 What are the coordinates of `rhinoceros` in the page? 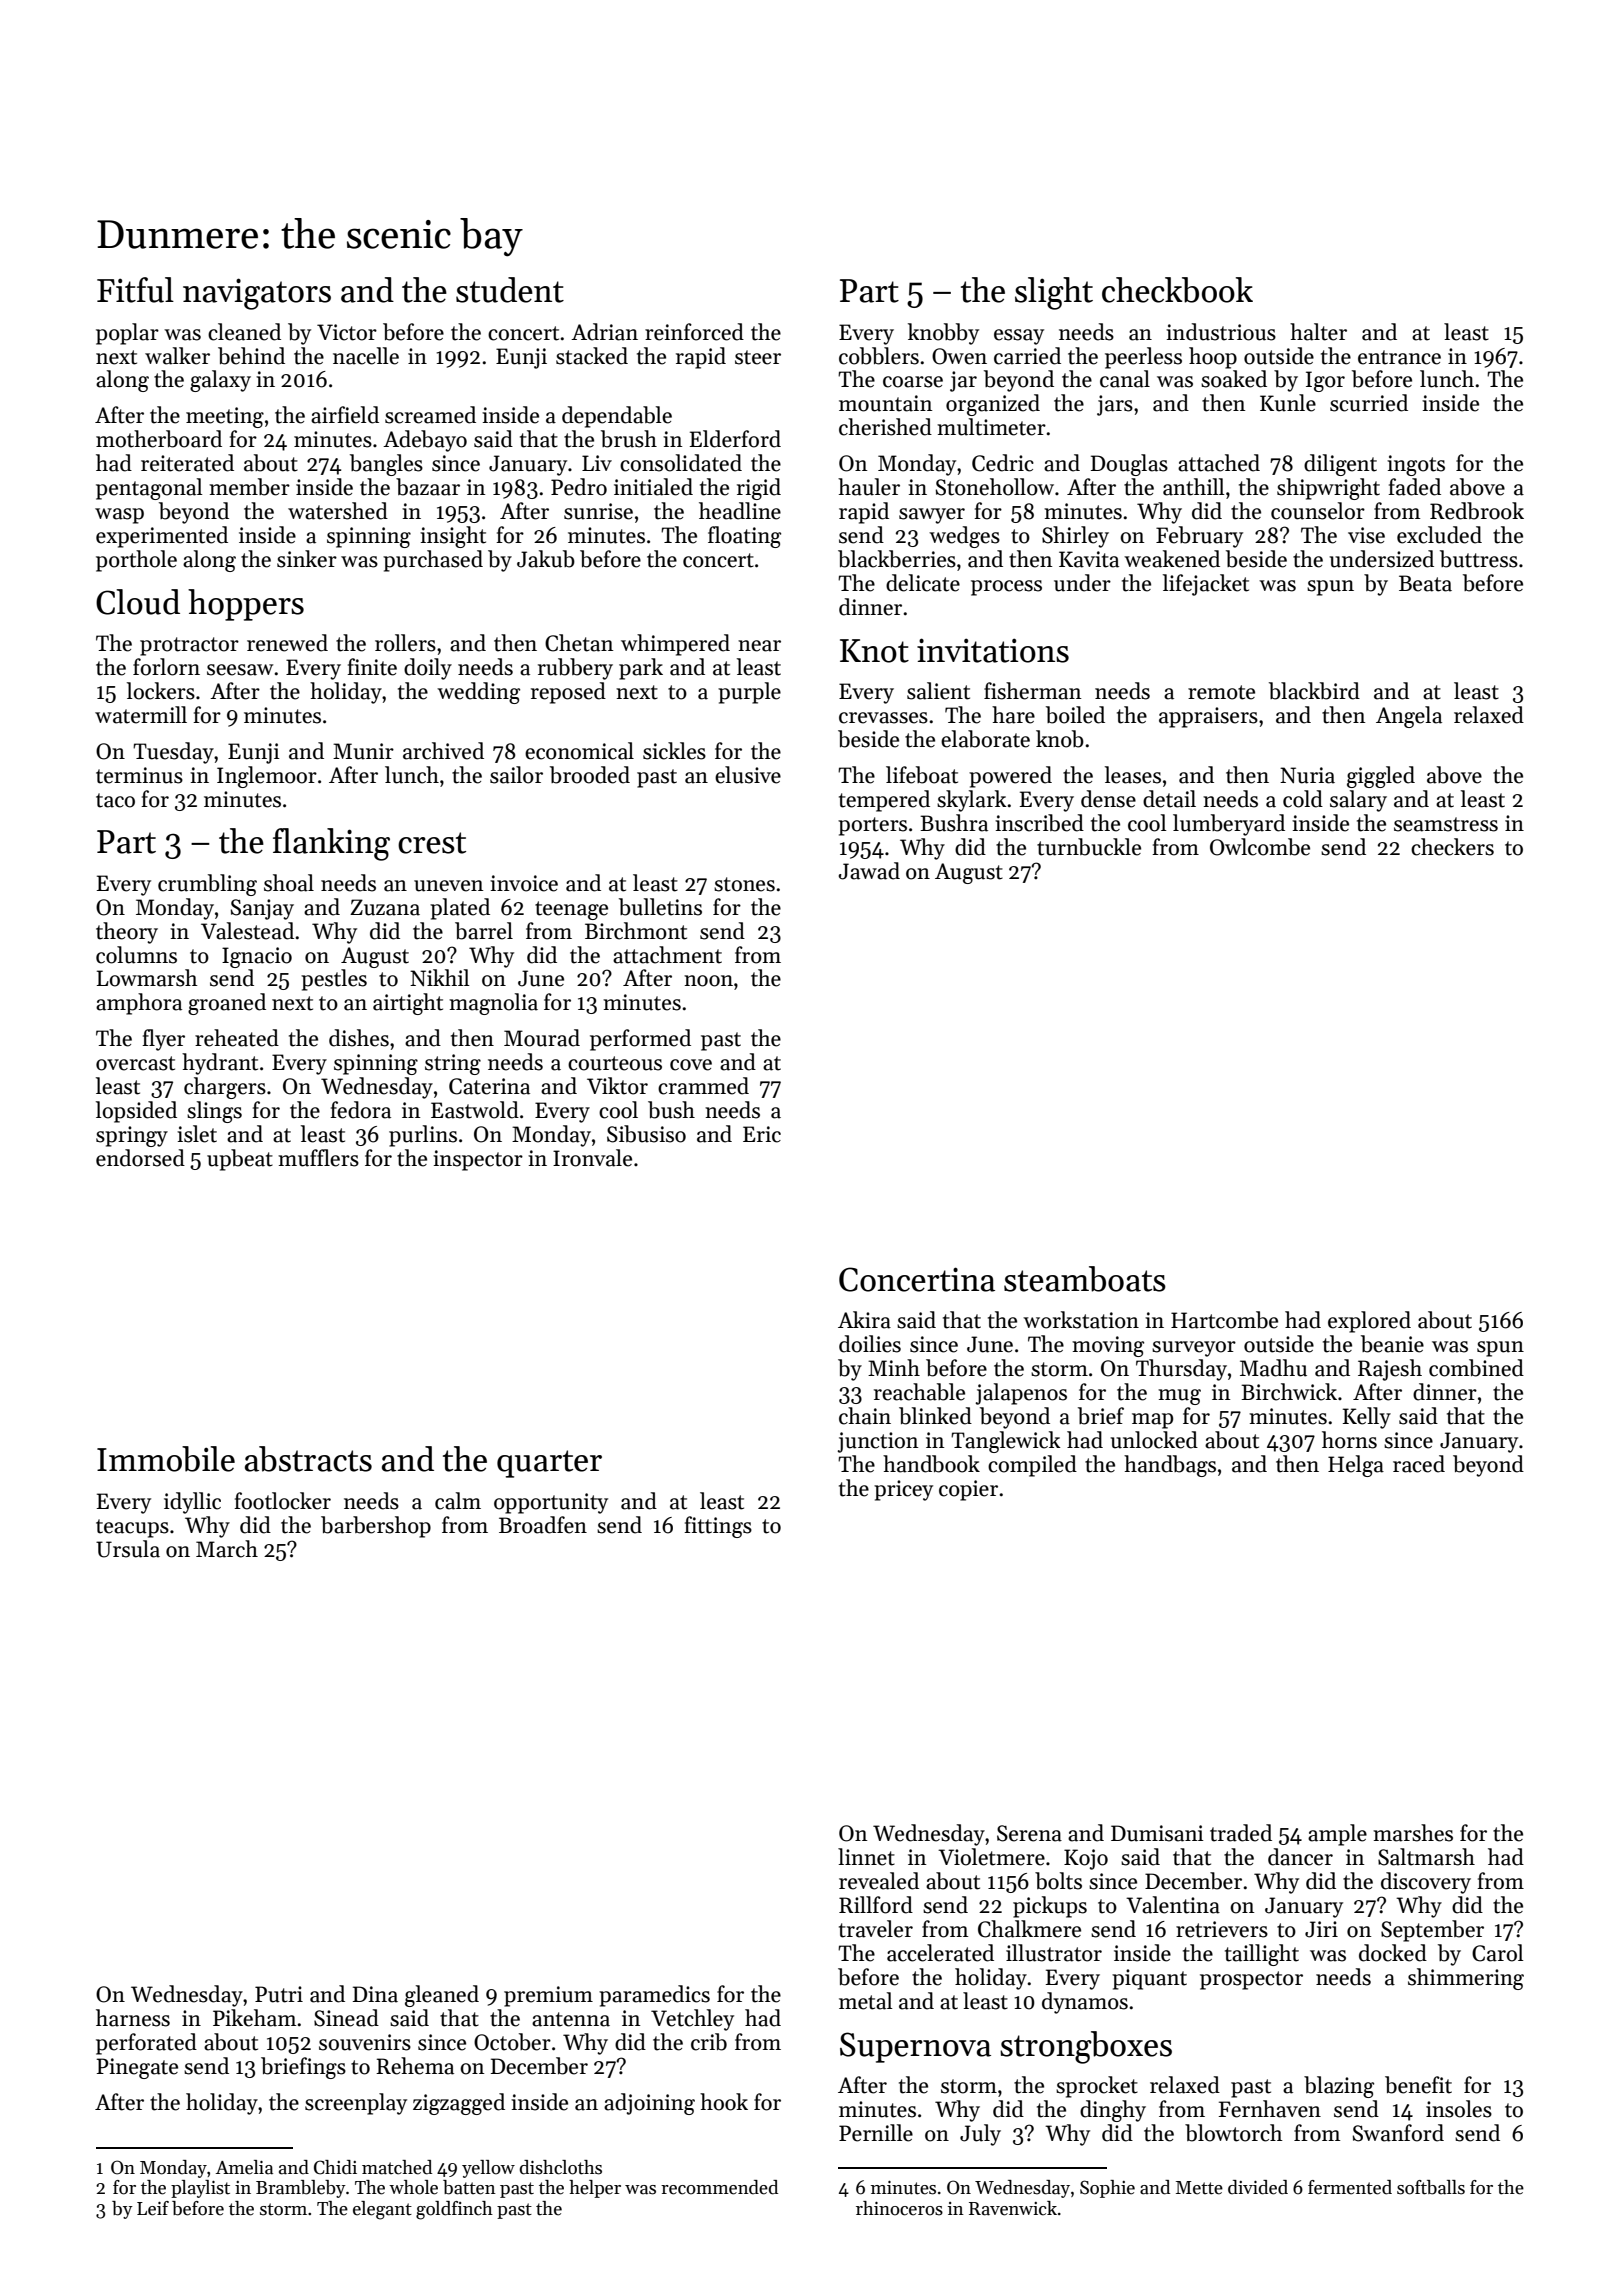 It's located at (899, 2208).
